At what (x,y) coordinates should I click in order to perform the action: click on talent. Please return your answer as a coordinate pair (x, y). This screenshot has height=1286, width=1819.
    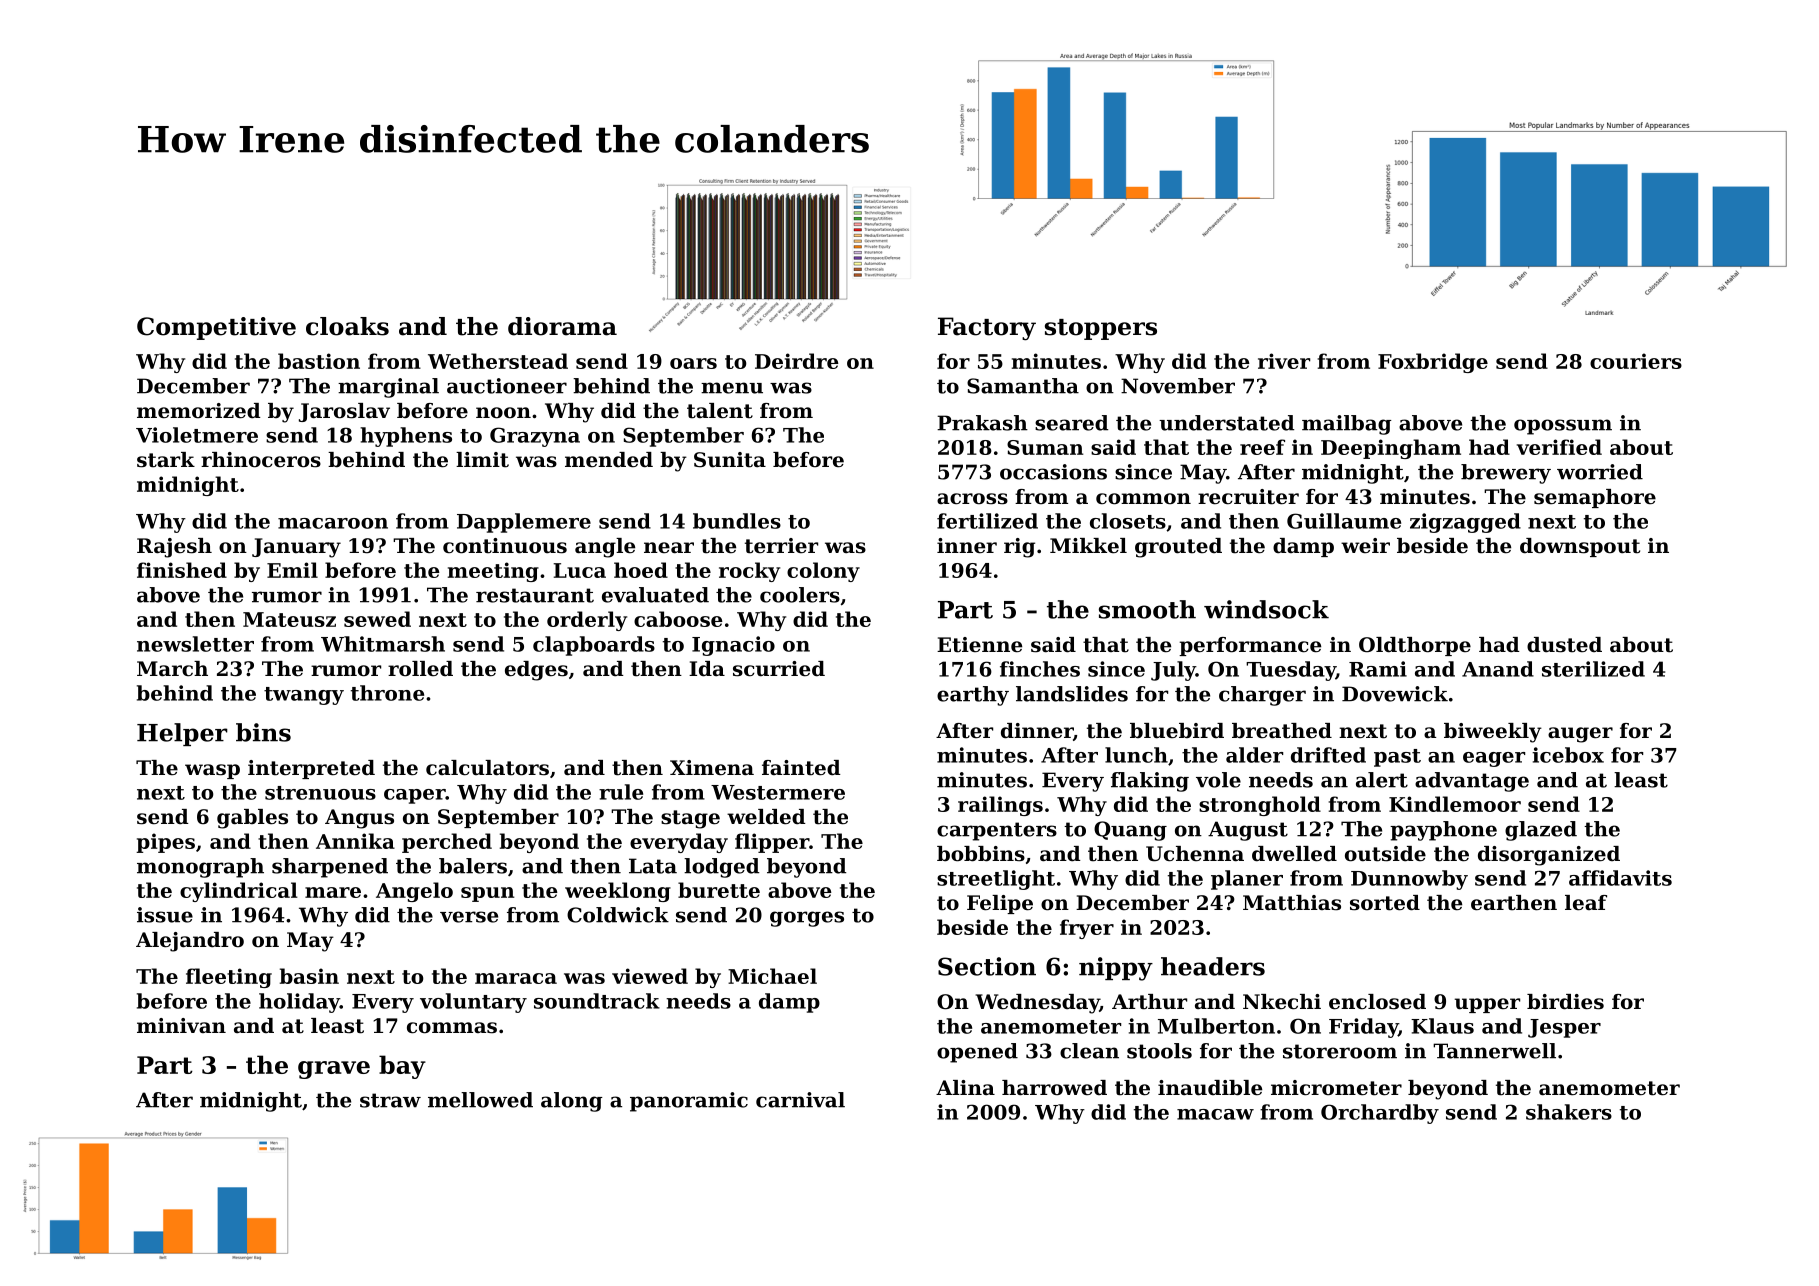
    Looking at the image, I should click on (720, 411).
